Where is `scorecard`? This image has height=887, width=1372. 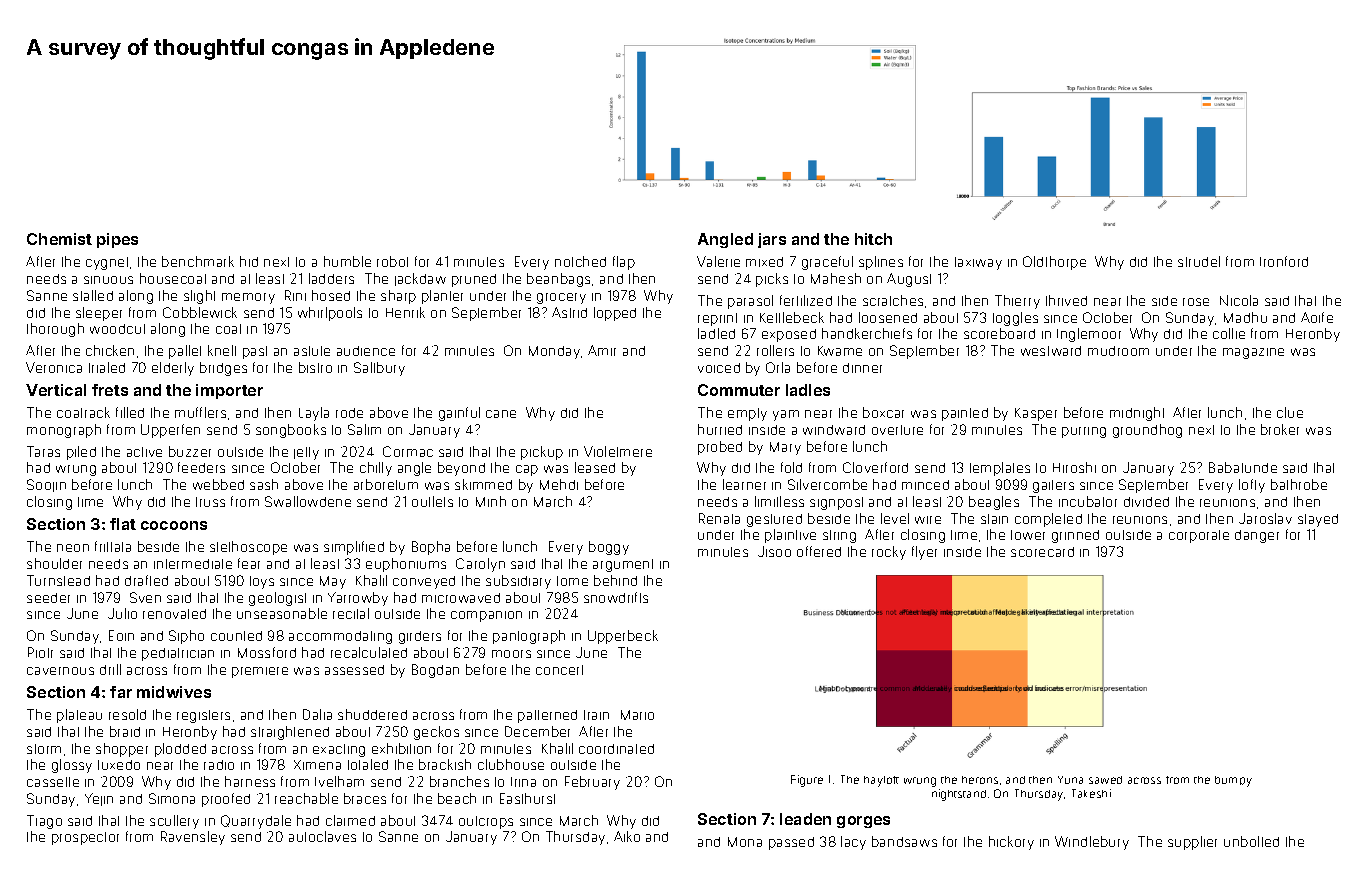 scorecard is located at coordinates (1042, 552).
